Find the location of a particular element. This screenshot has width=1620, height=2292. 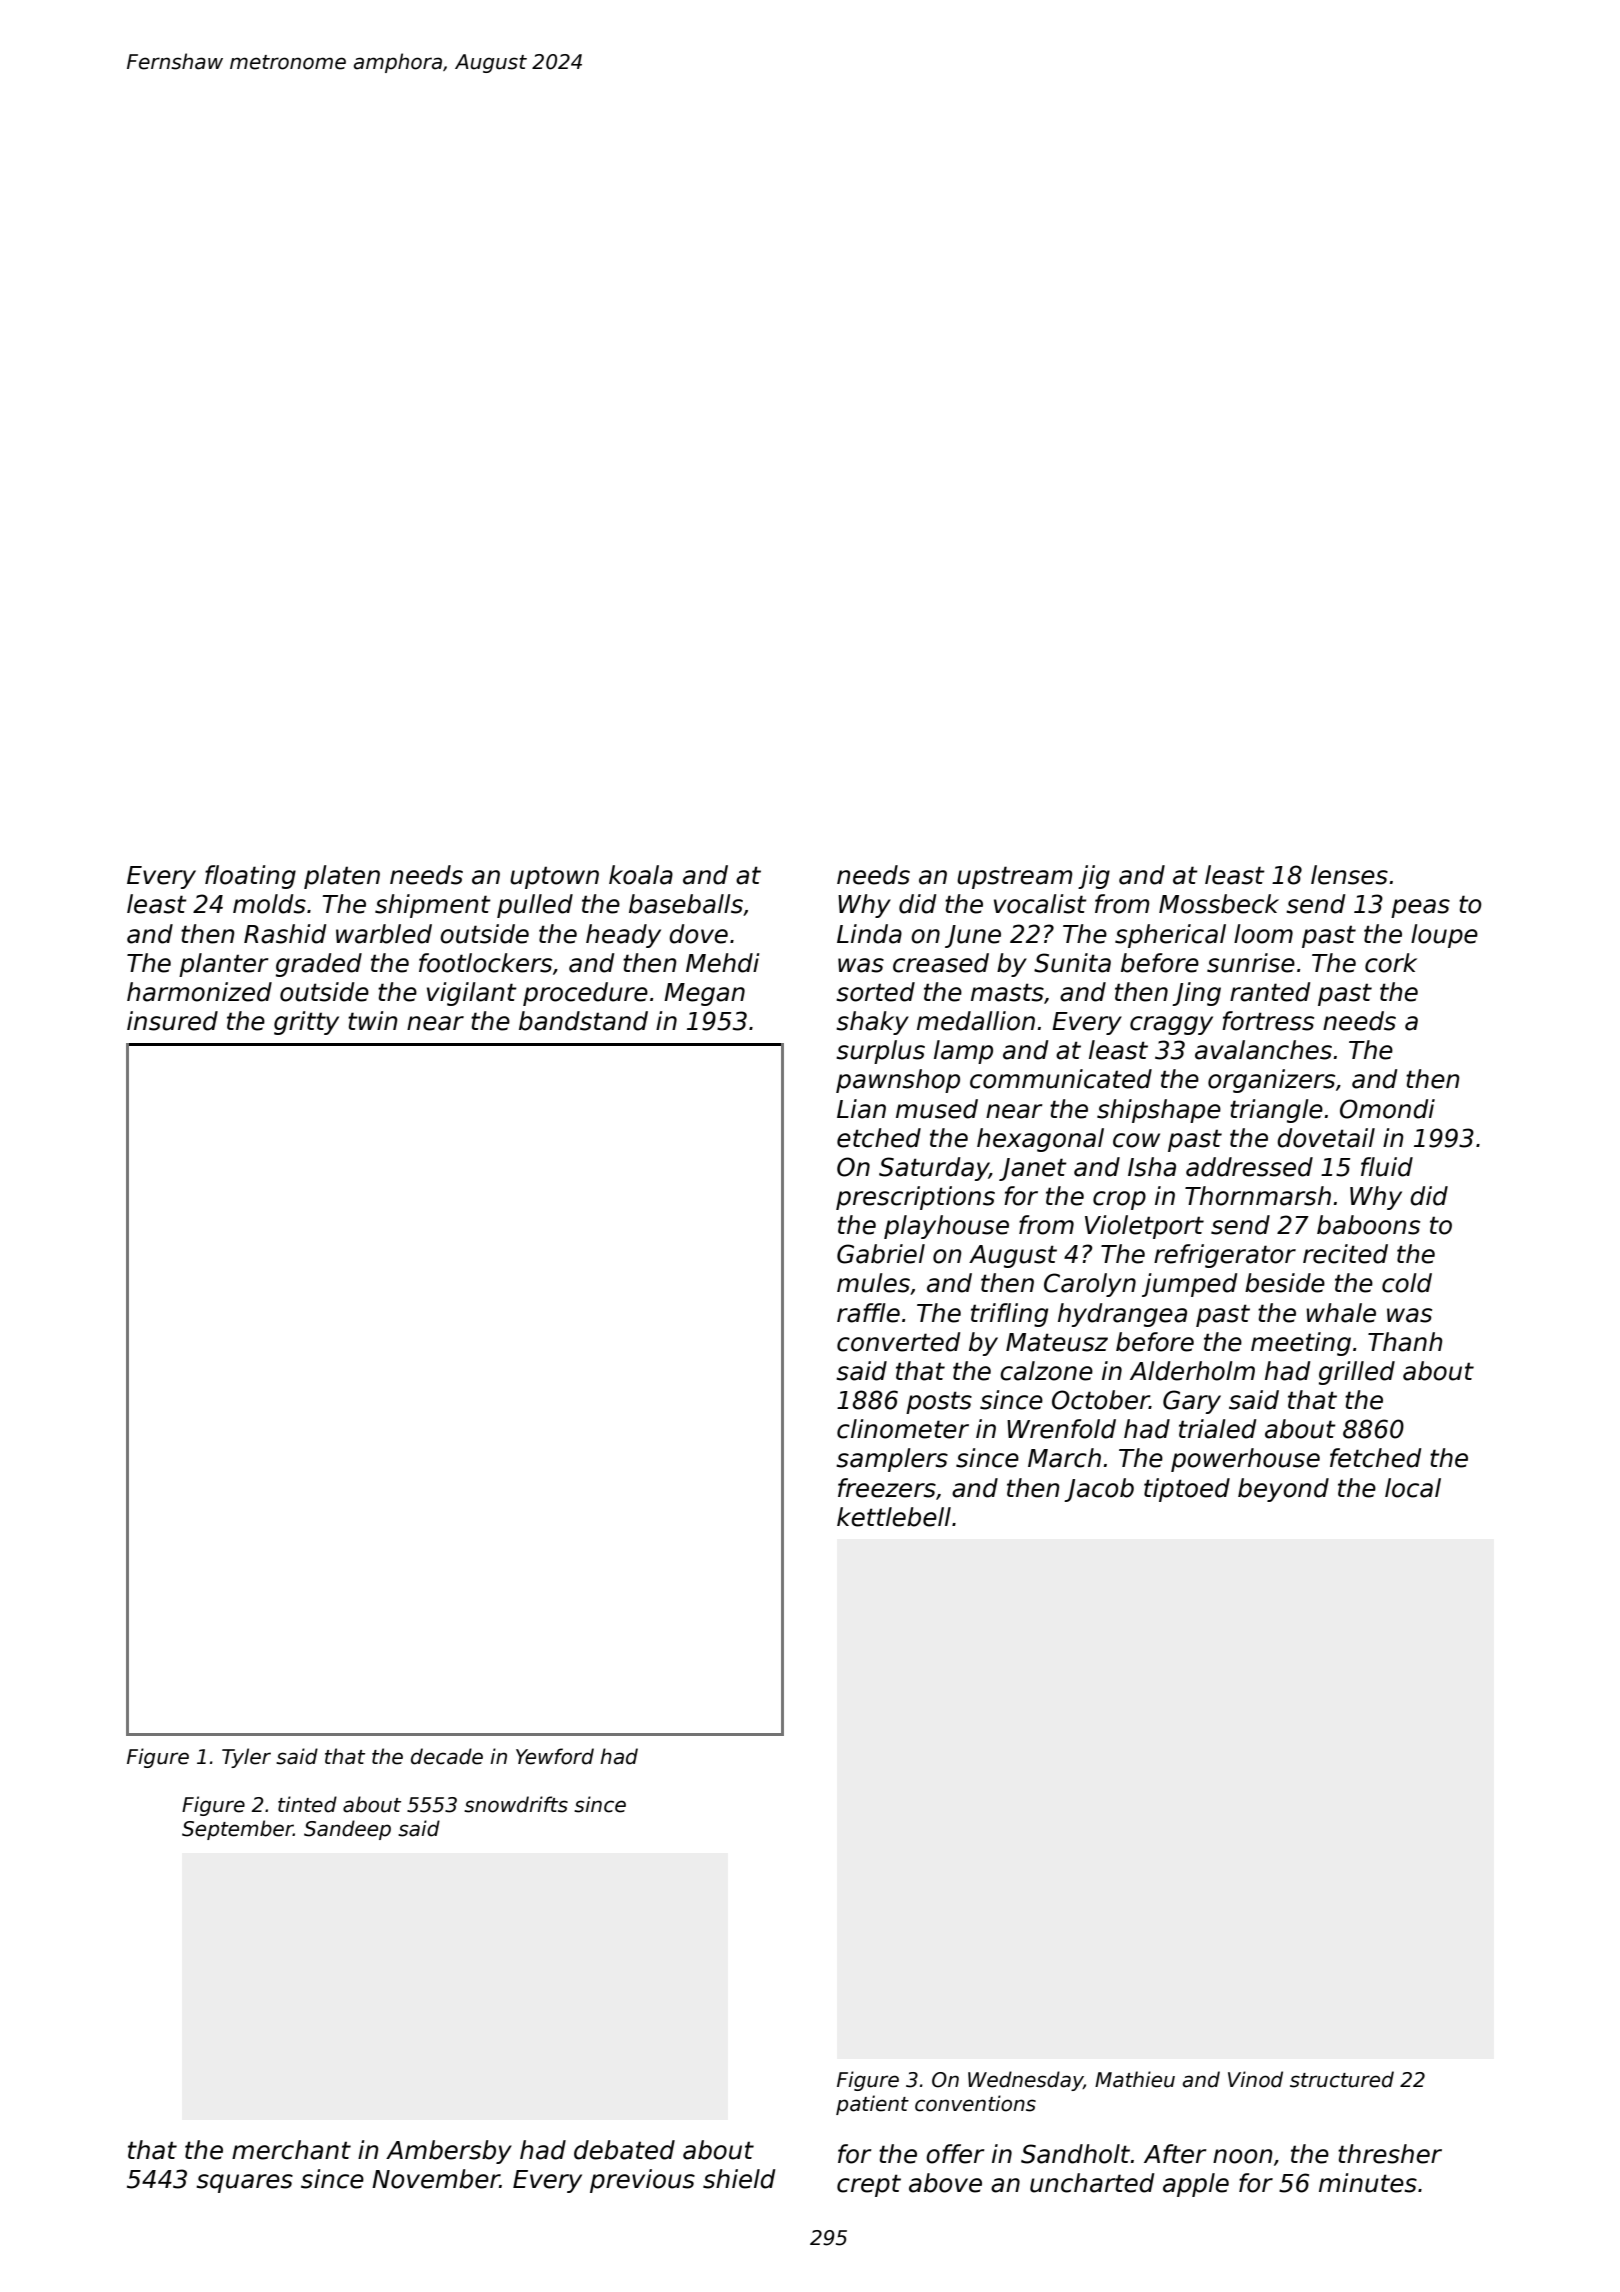

samplers is located at coordinates (892, 1460).
